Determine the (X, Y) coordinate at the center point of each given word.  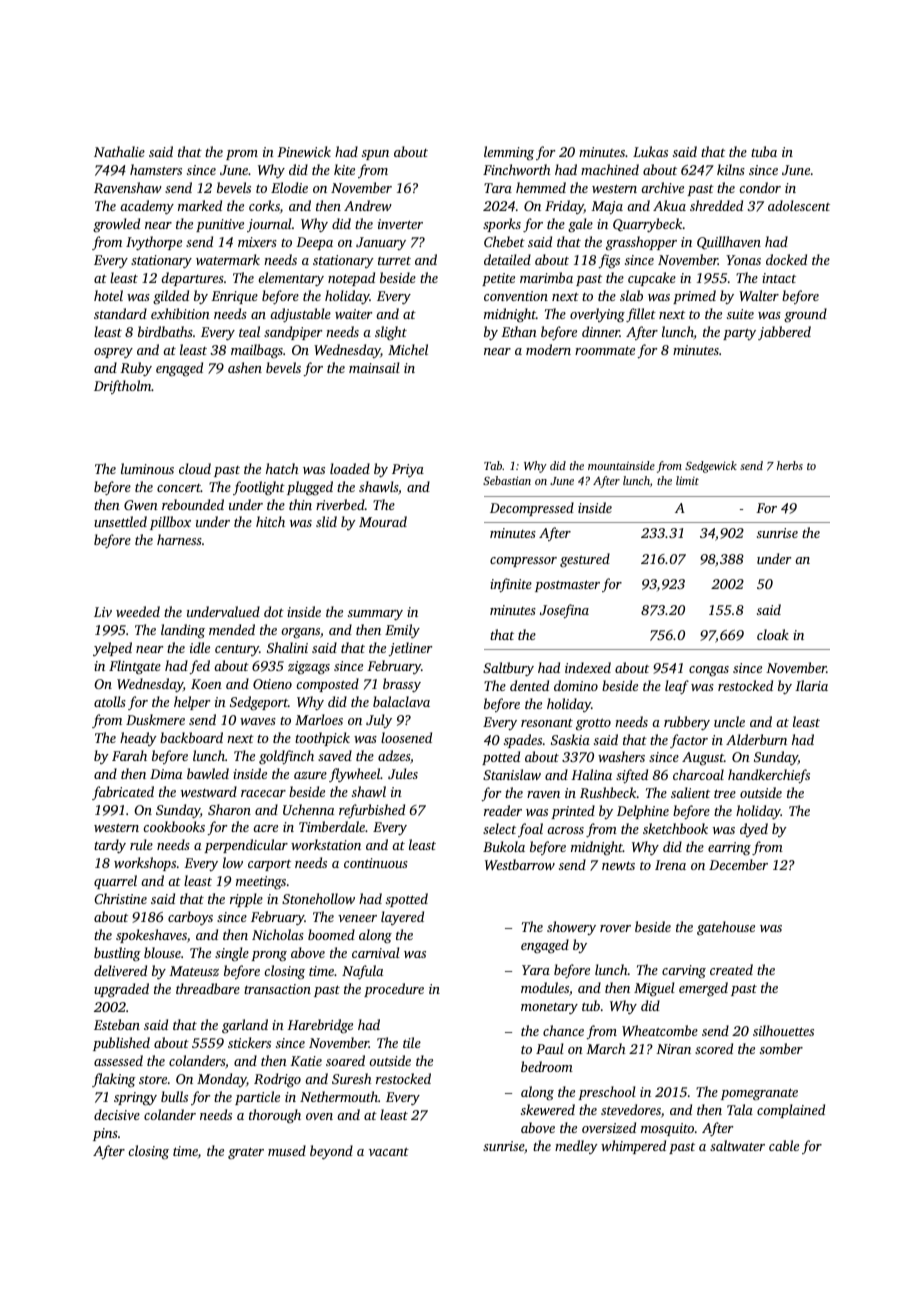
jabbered (784, 333)
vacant (389, 1151)
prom (242, 155)
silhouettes (783, 1030)
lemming (509, 153)
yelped (112, 649)
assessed (118, 1060)
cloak (773, 634)
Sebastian (507, 480)
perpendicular (246, 846)
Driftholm (123, 387)
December (738, 864)
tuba (764, 151)
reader (503, 810)
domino (576, 685)
